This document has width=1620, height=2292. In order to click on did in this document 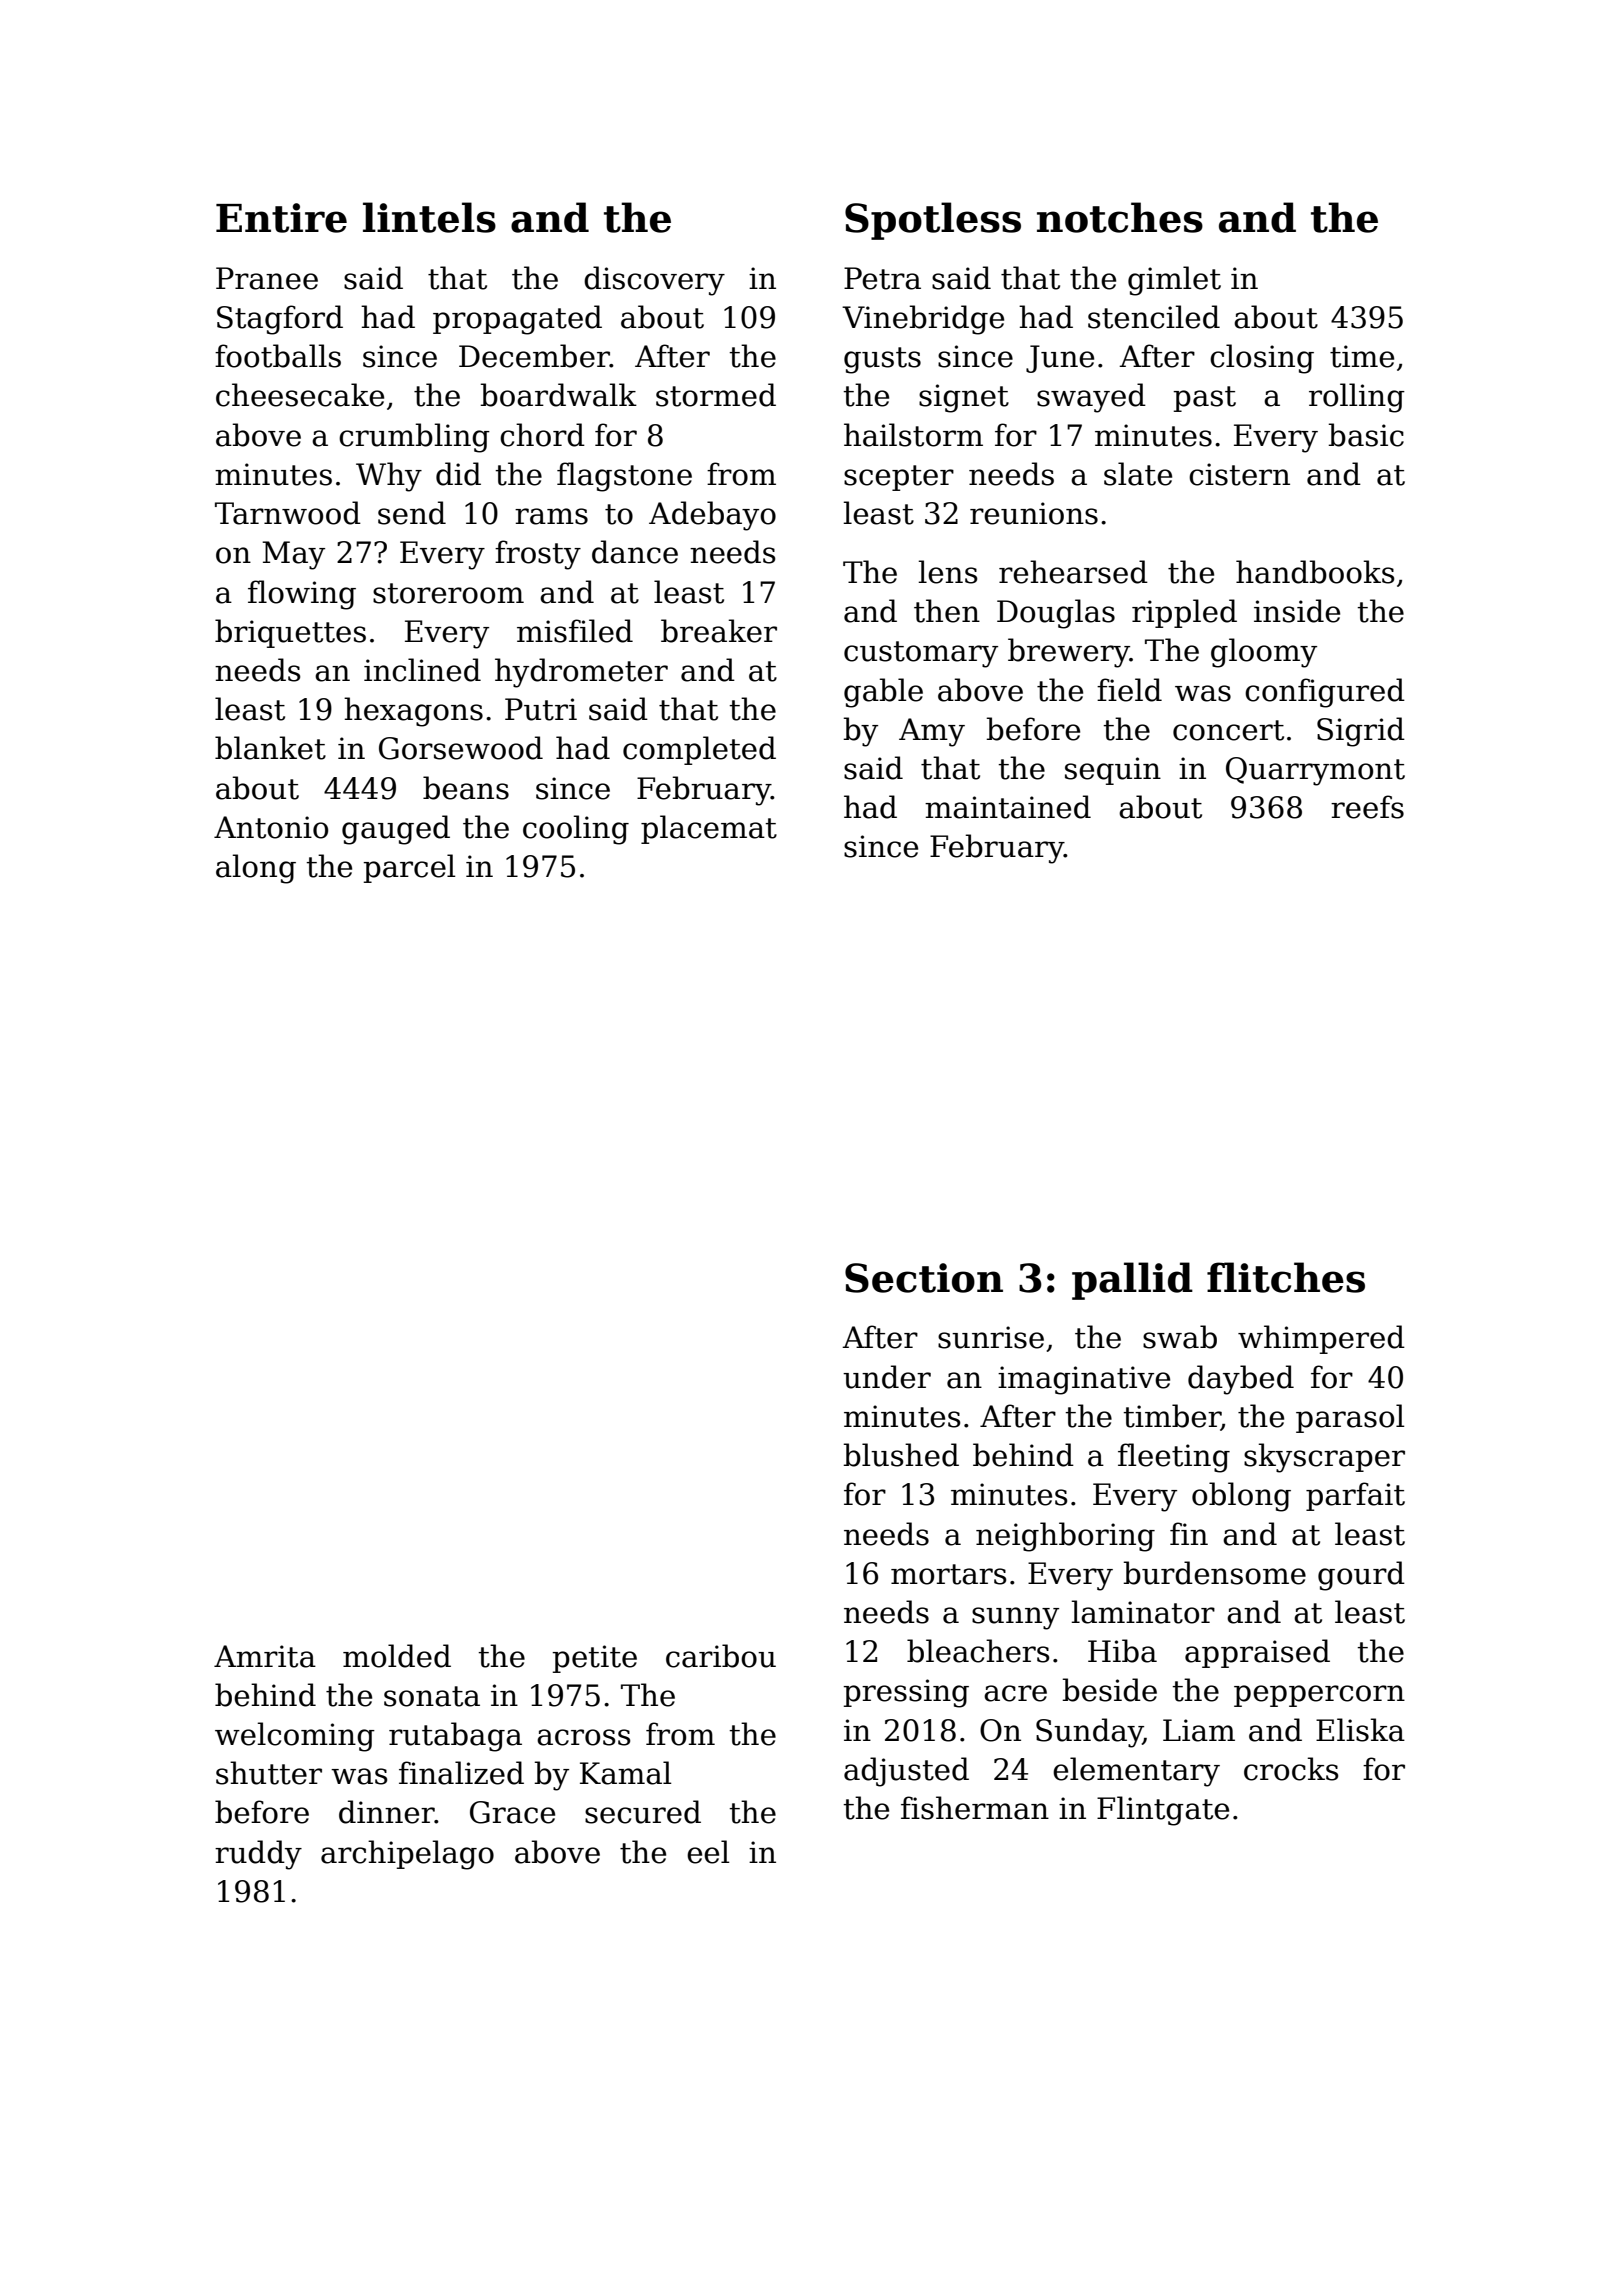, I will do `click(458, 474)`.
